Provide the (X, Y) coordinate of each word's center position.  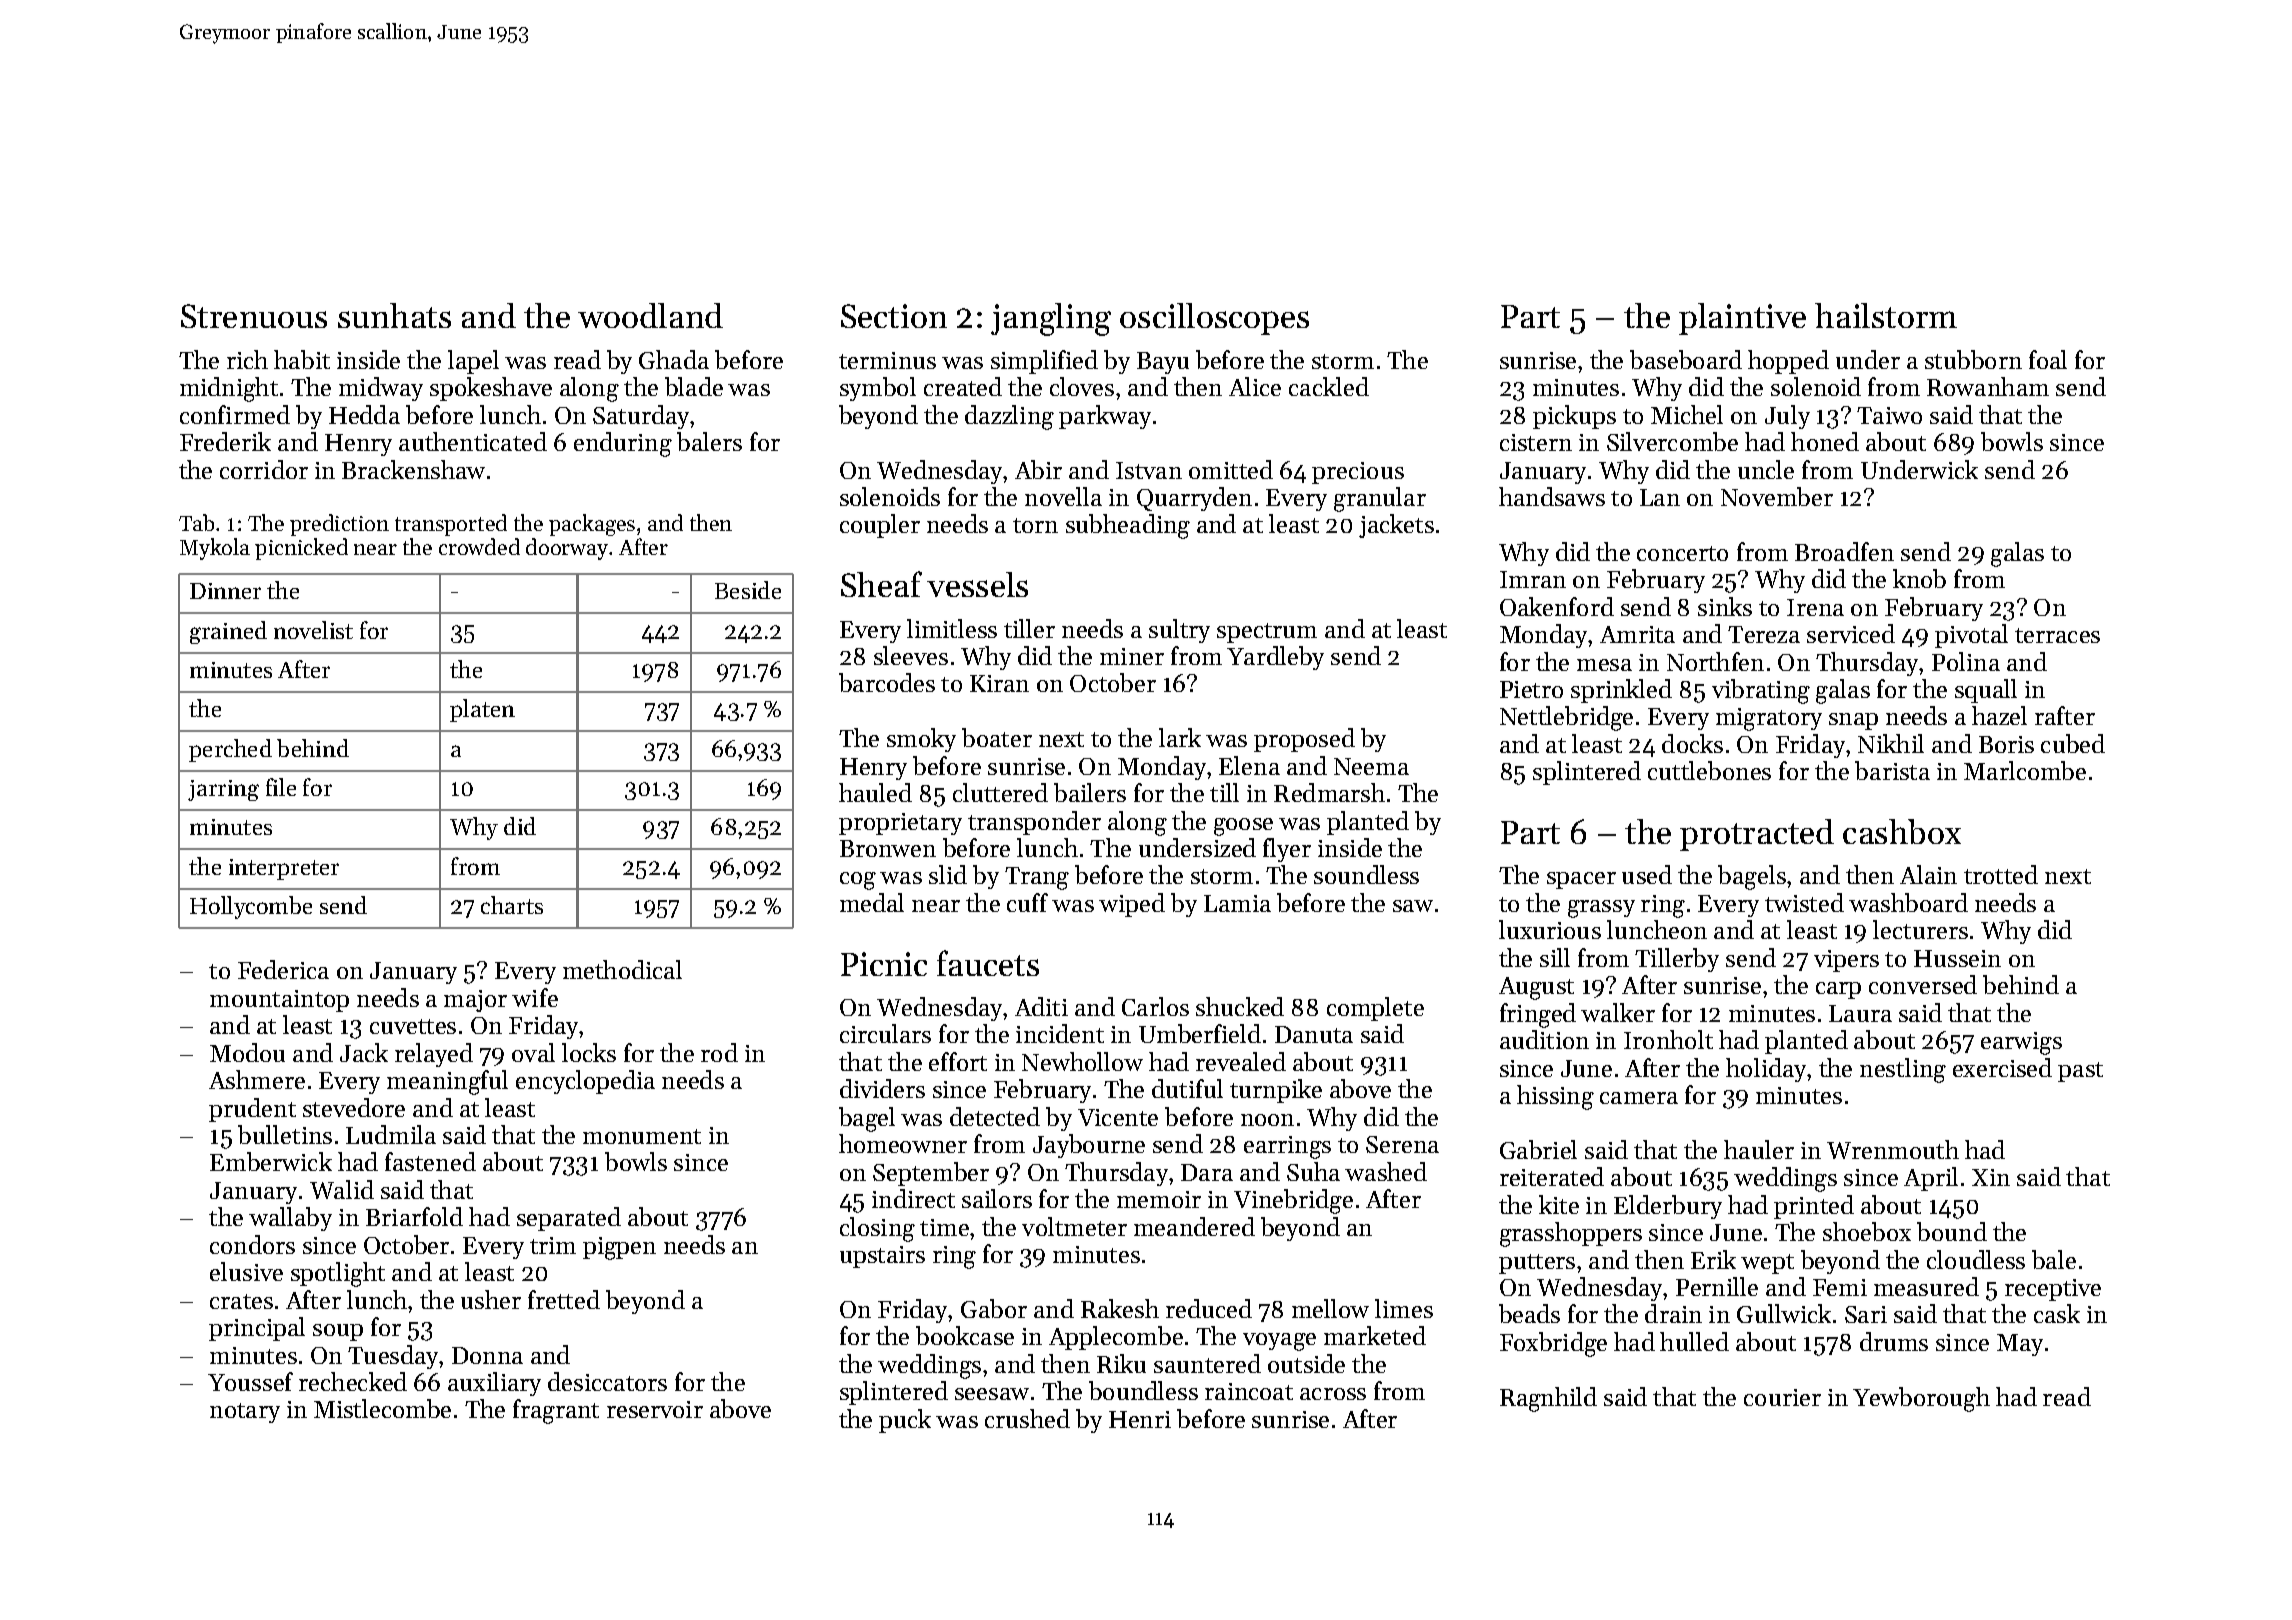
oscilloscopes (1214, 319)
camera (1639, 1098)
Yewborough (1921, 1399)
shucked (1240, 1006)
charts (512, 905)
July (1787, 417)
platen (482, 710)
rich (247, 359)
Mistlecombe (382, 1408)
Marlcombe (2025, 770)
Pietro (1531, 689)
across (1333, 1394)
